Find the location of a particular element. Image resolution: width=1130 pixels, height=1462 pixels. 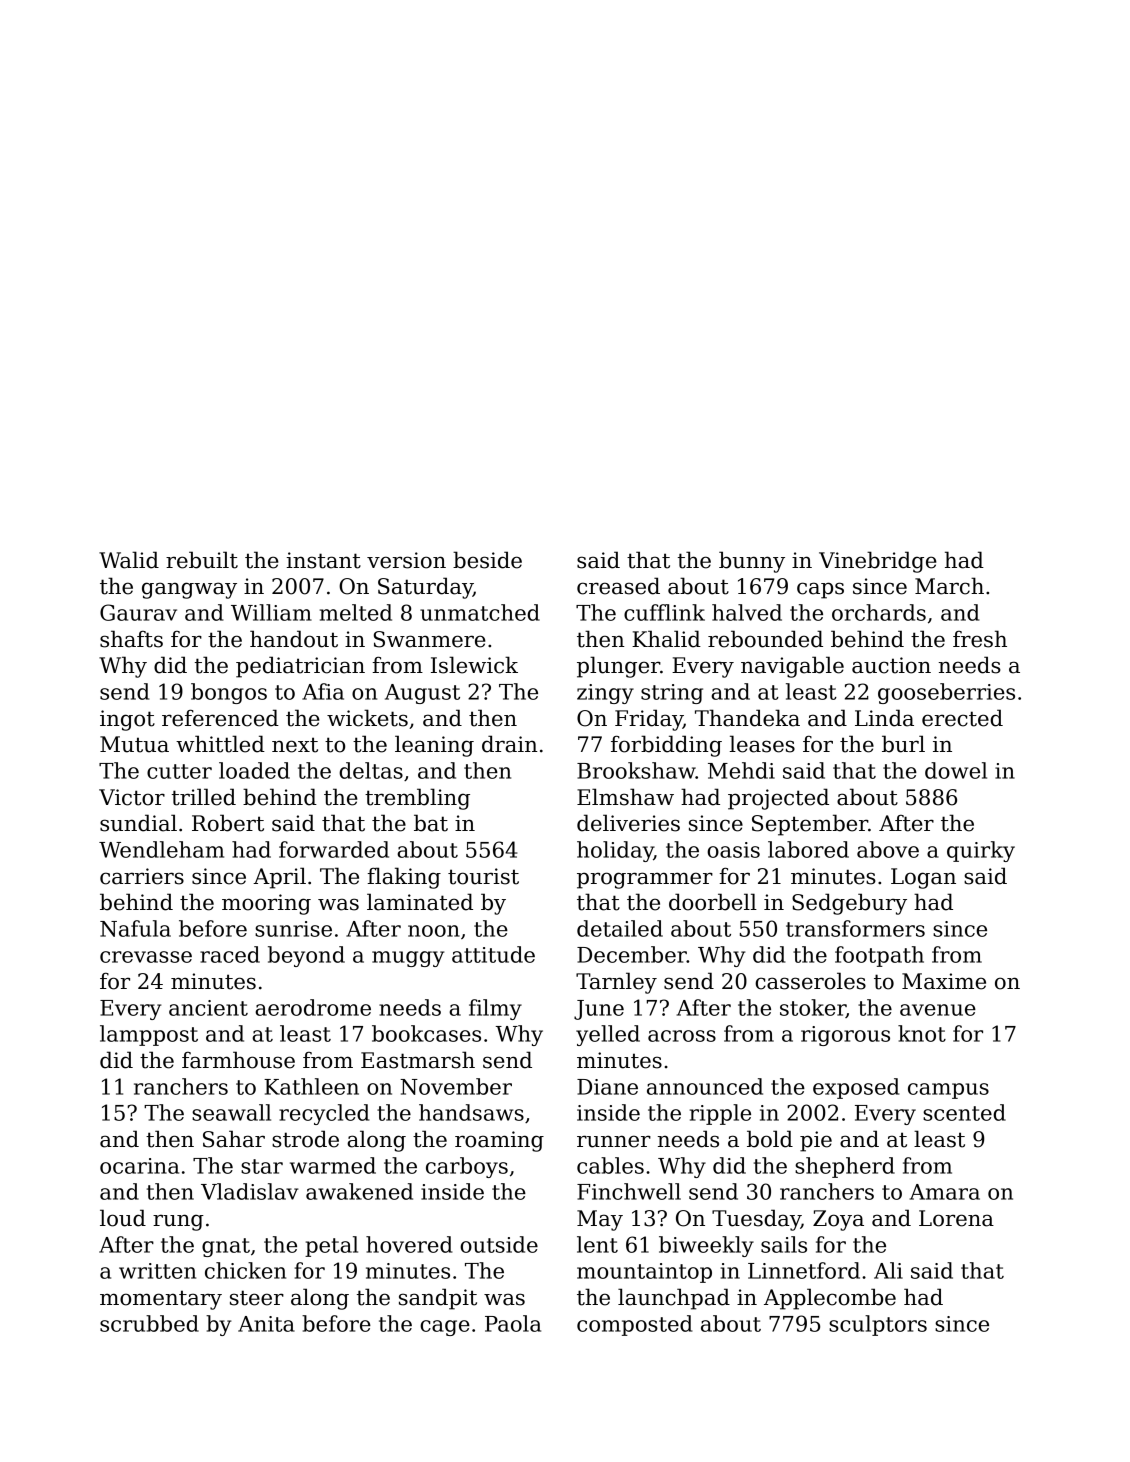

recycled is located at coordinates (324, 1114).
